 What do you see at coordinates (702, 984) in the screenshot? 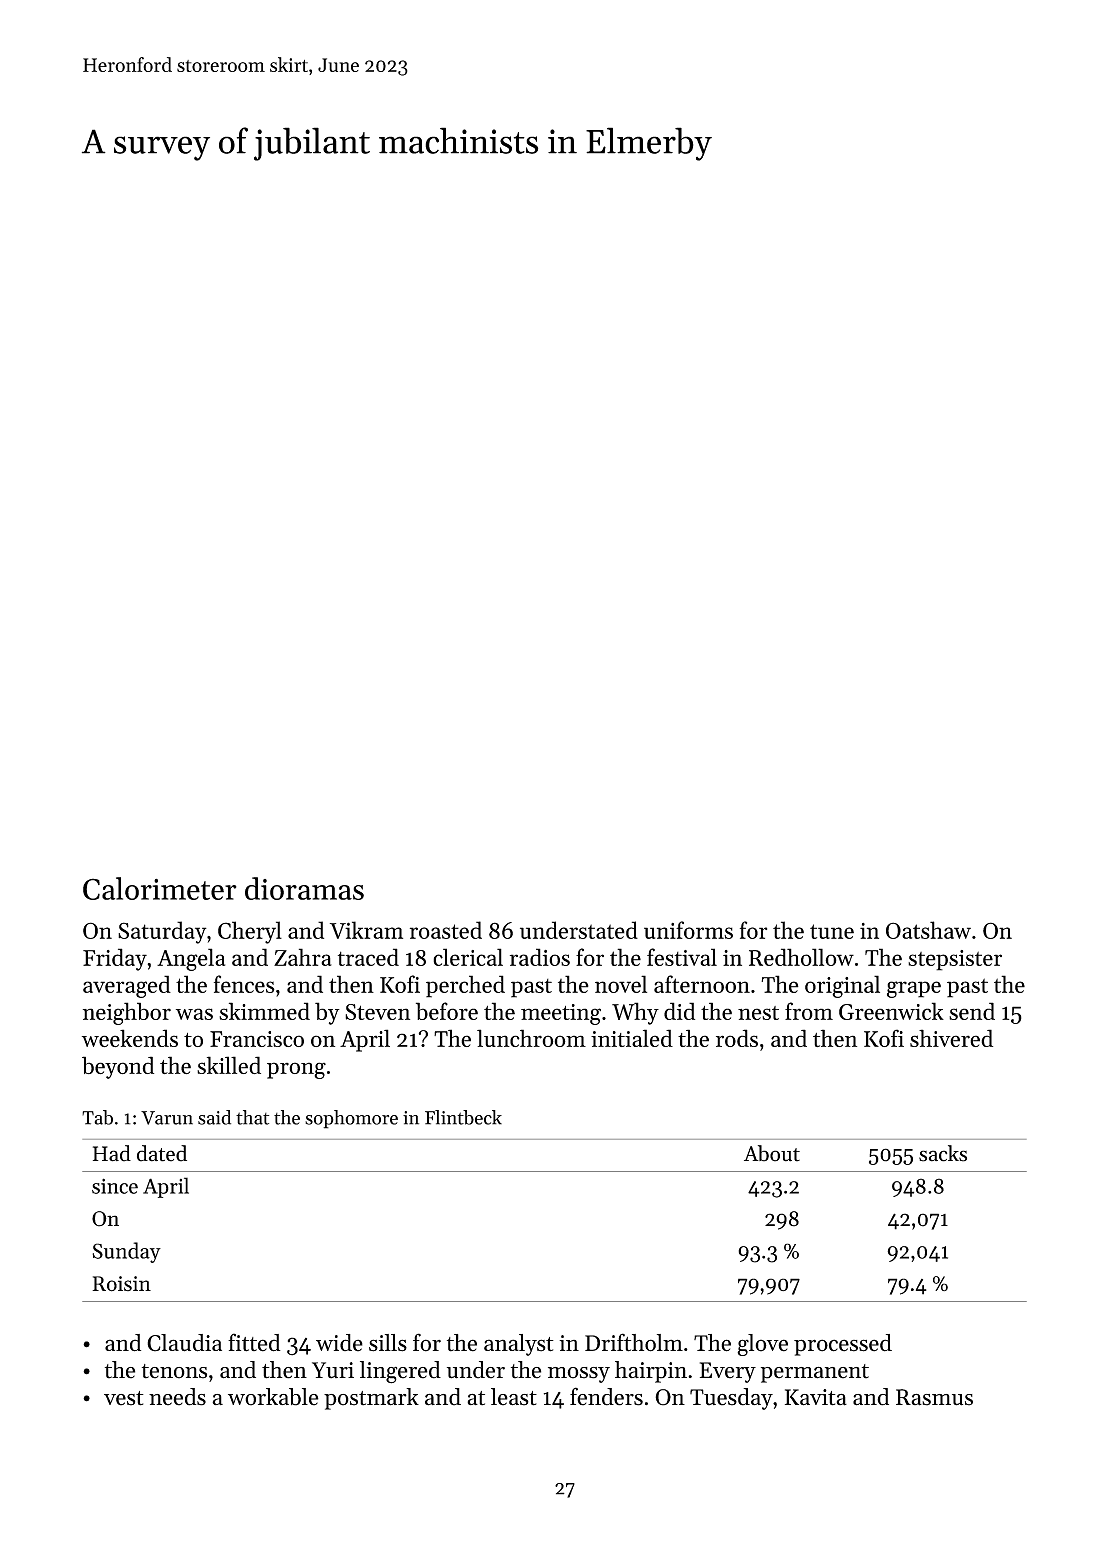
I see `afternoon` at bounding box center [702, 984].
